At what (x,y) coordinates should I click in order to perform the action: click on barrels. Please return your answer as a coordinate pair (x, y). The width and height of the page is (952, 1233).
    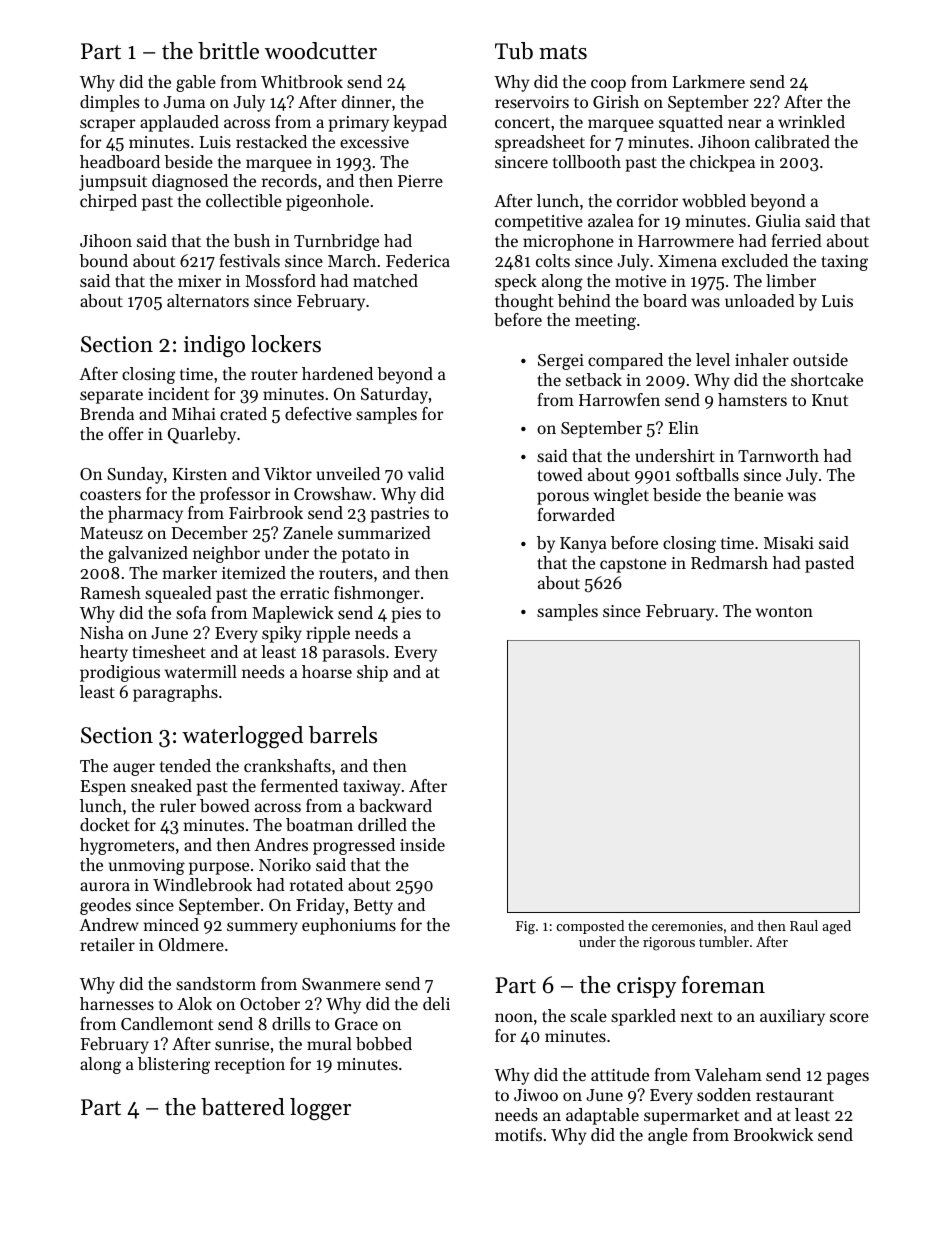
    Looking at the image, I should click on (343, 735).
